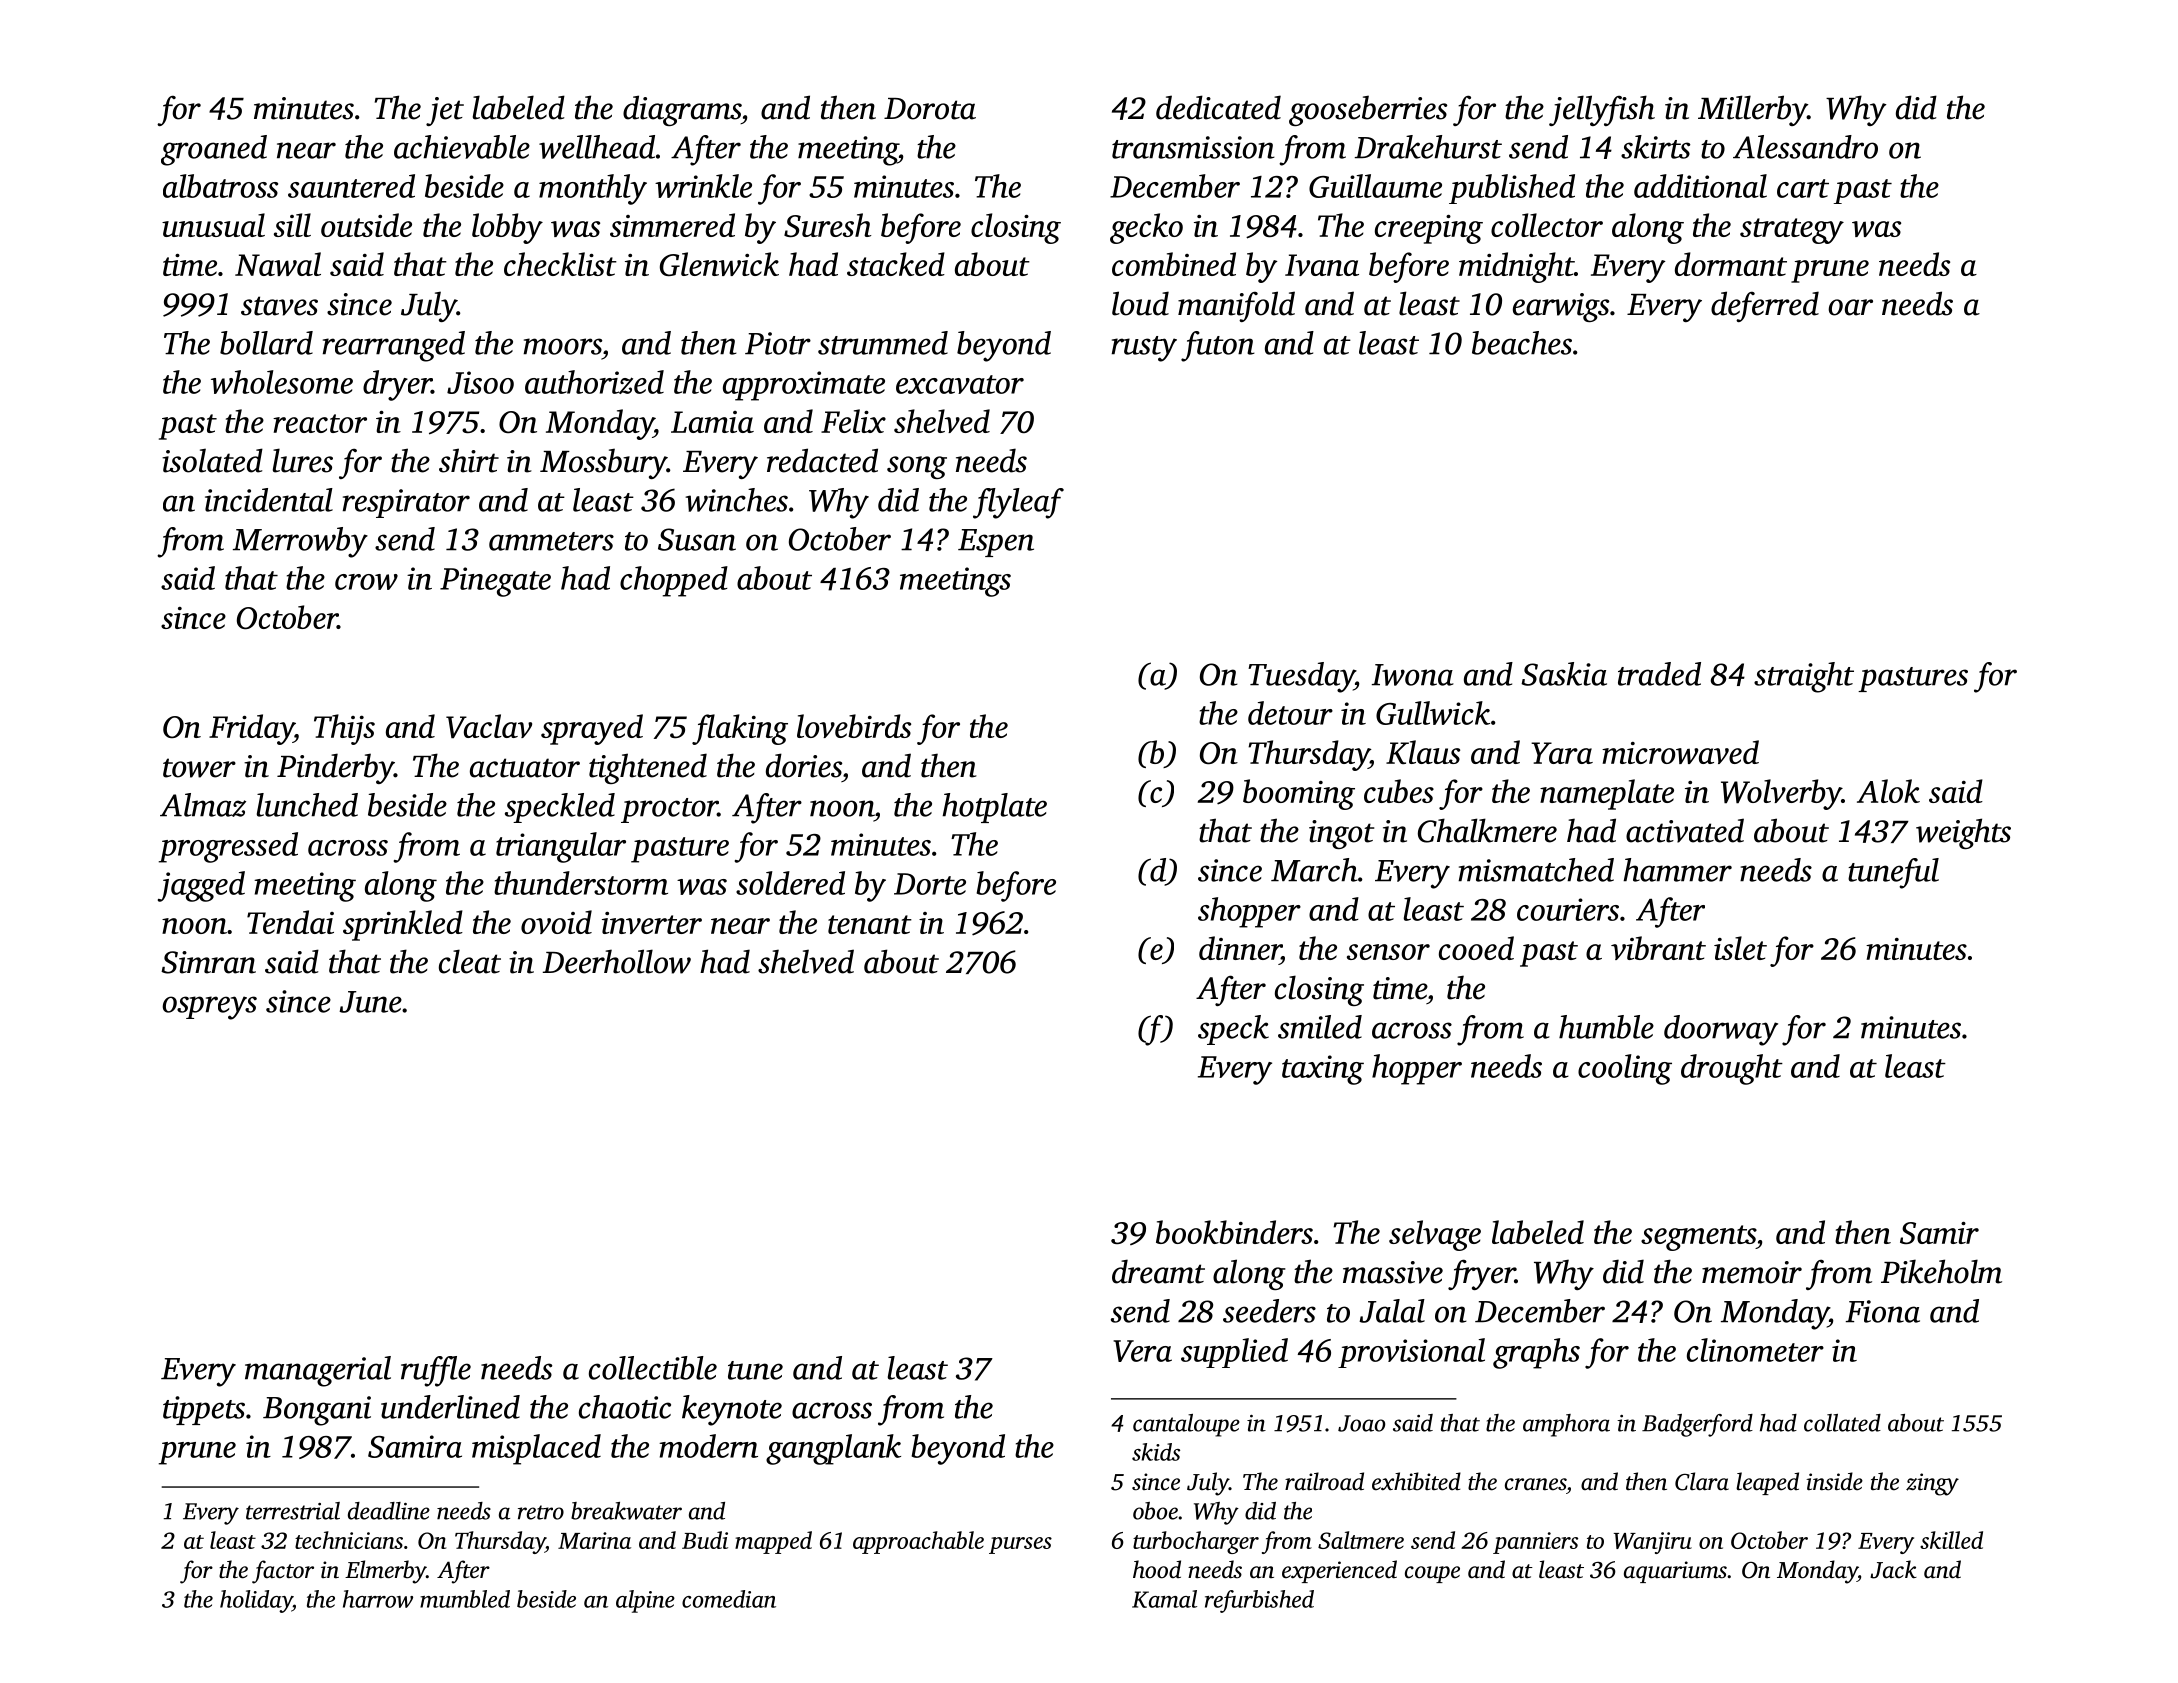  Describe the element at coordinates (1388, 952) in the page. I see `sensor` at that location.
